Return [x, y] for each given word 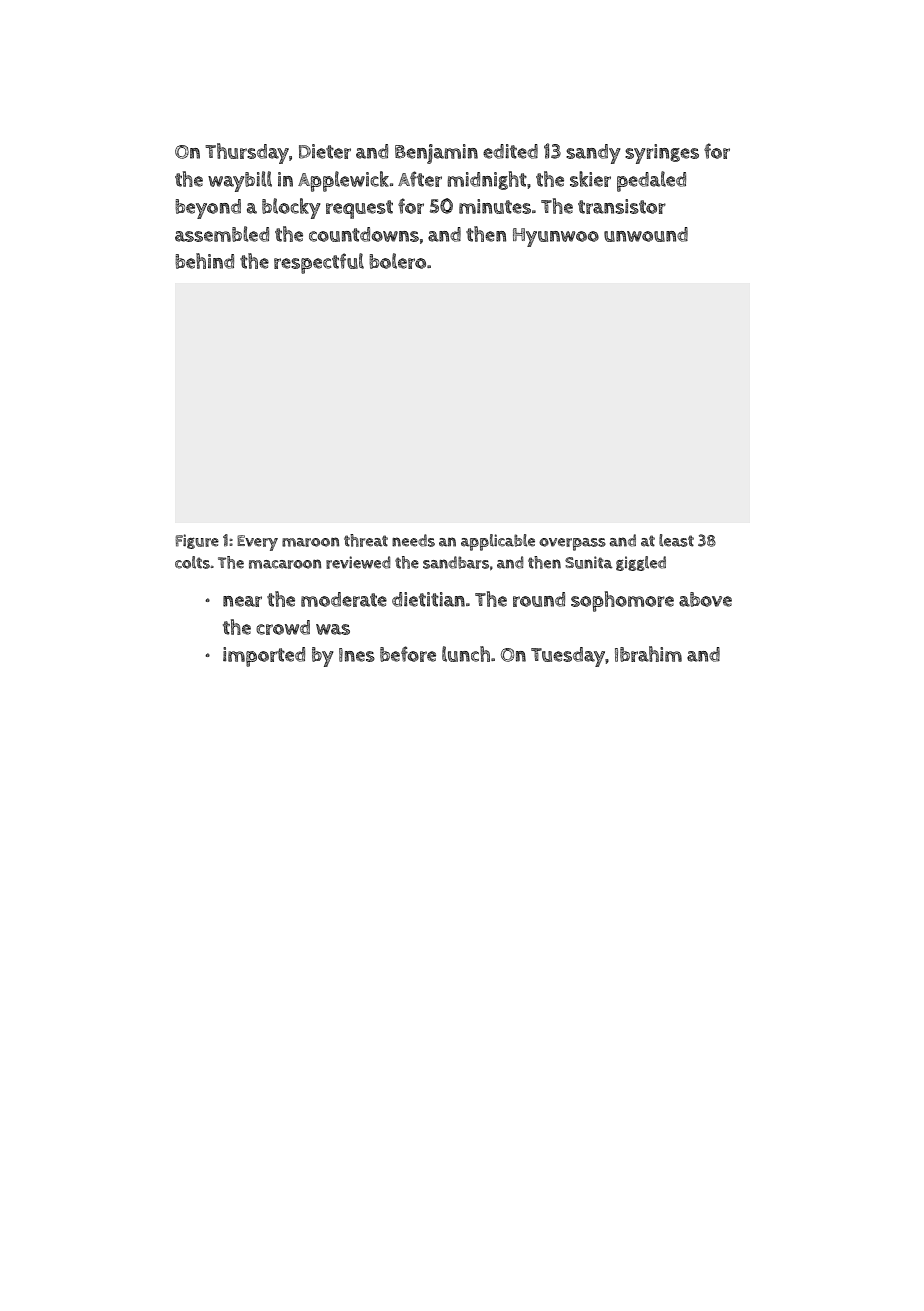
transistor [622, 206]
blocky [291, 208]
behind [204, 261]
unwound [646, 234]
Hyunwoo [556, 237]
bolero [397, 261]
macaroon [285, 564]
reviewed [358, 562]
